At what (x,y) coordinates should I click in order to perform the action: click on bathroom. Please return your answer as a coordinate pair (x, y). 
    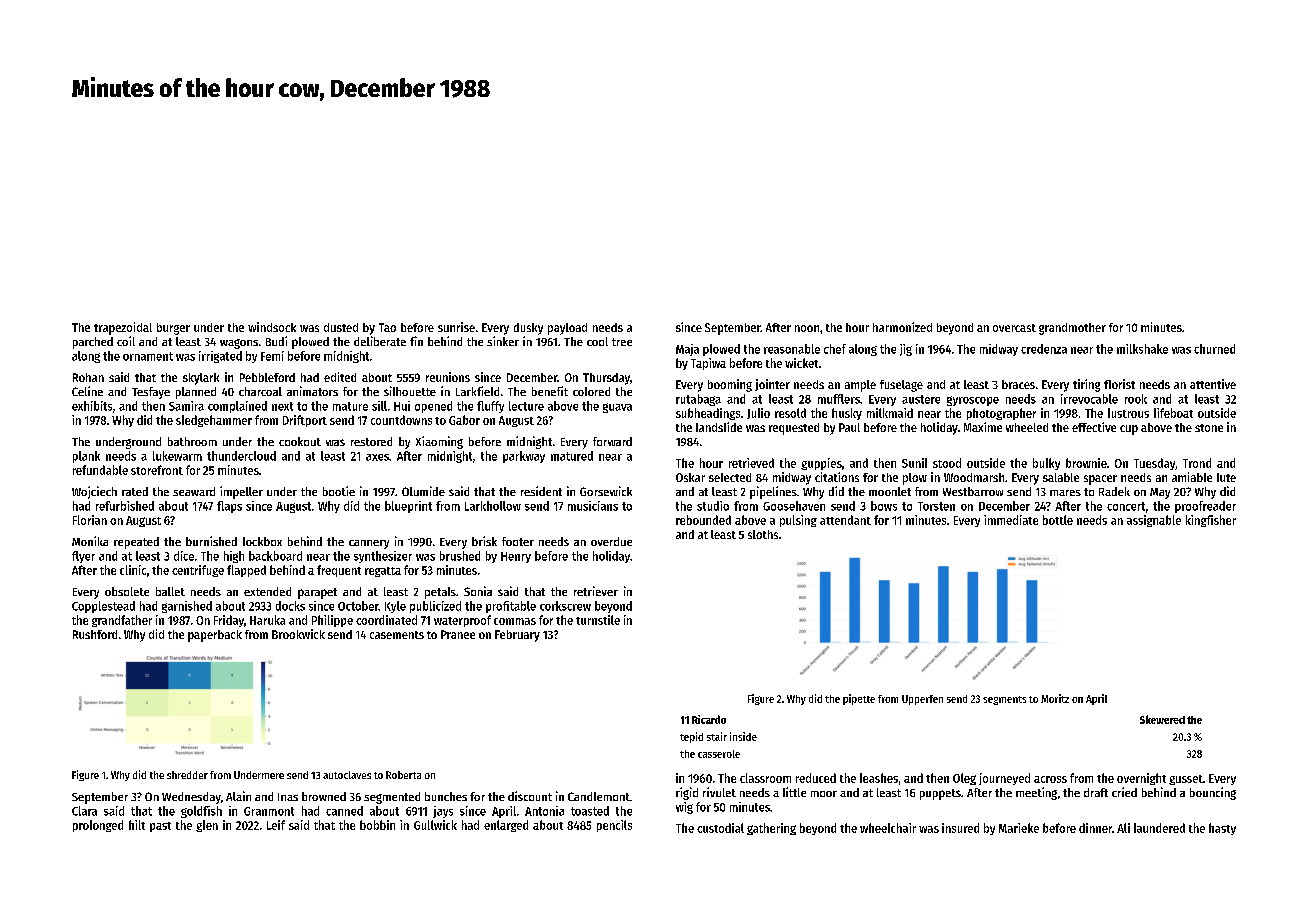
    Looking at the image, I should click on (192, 441).
